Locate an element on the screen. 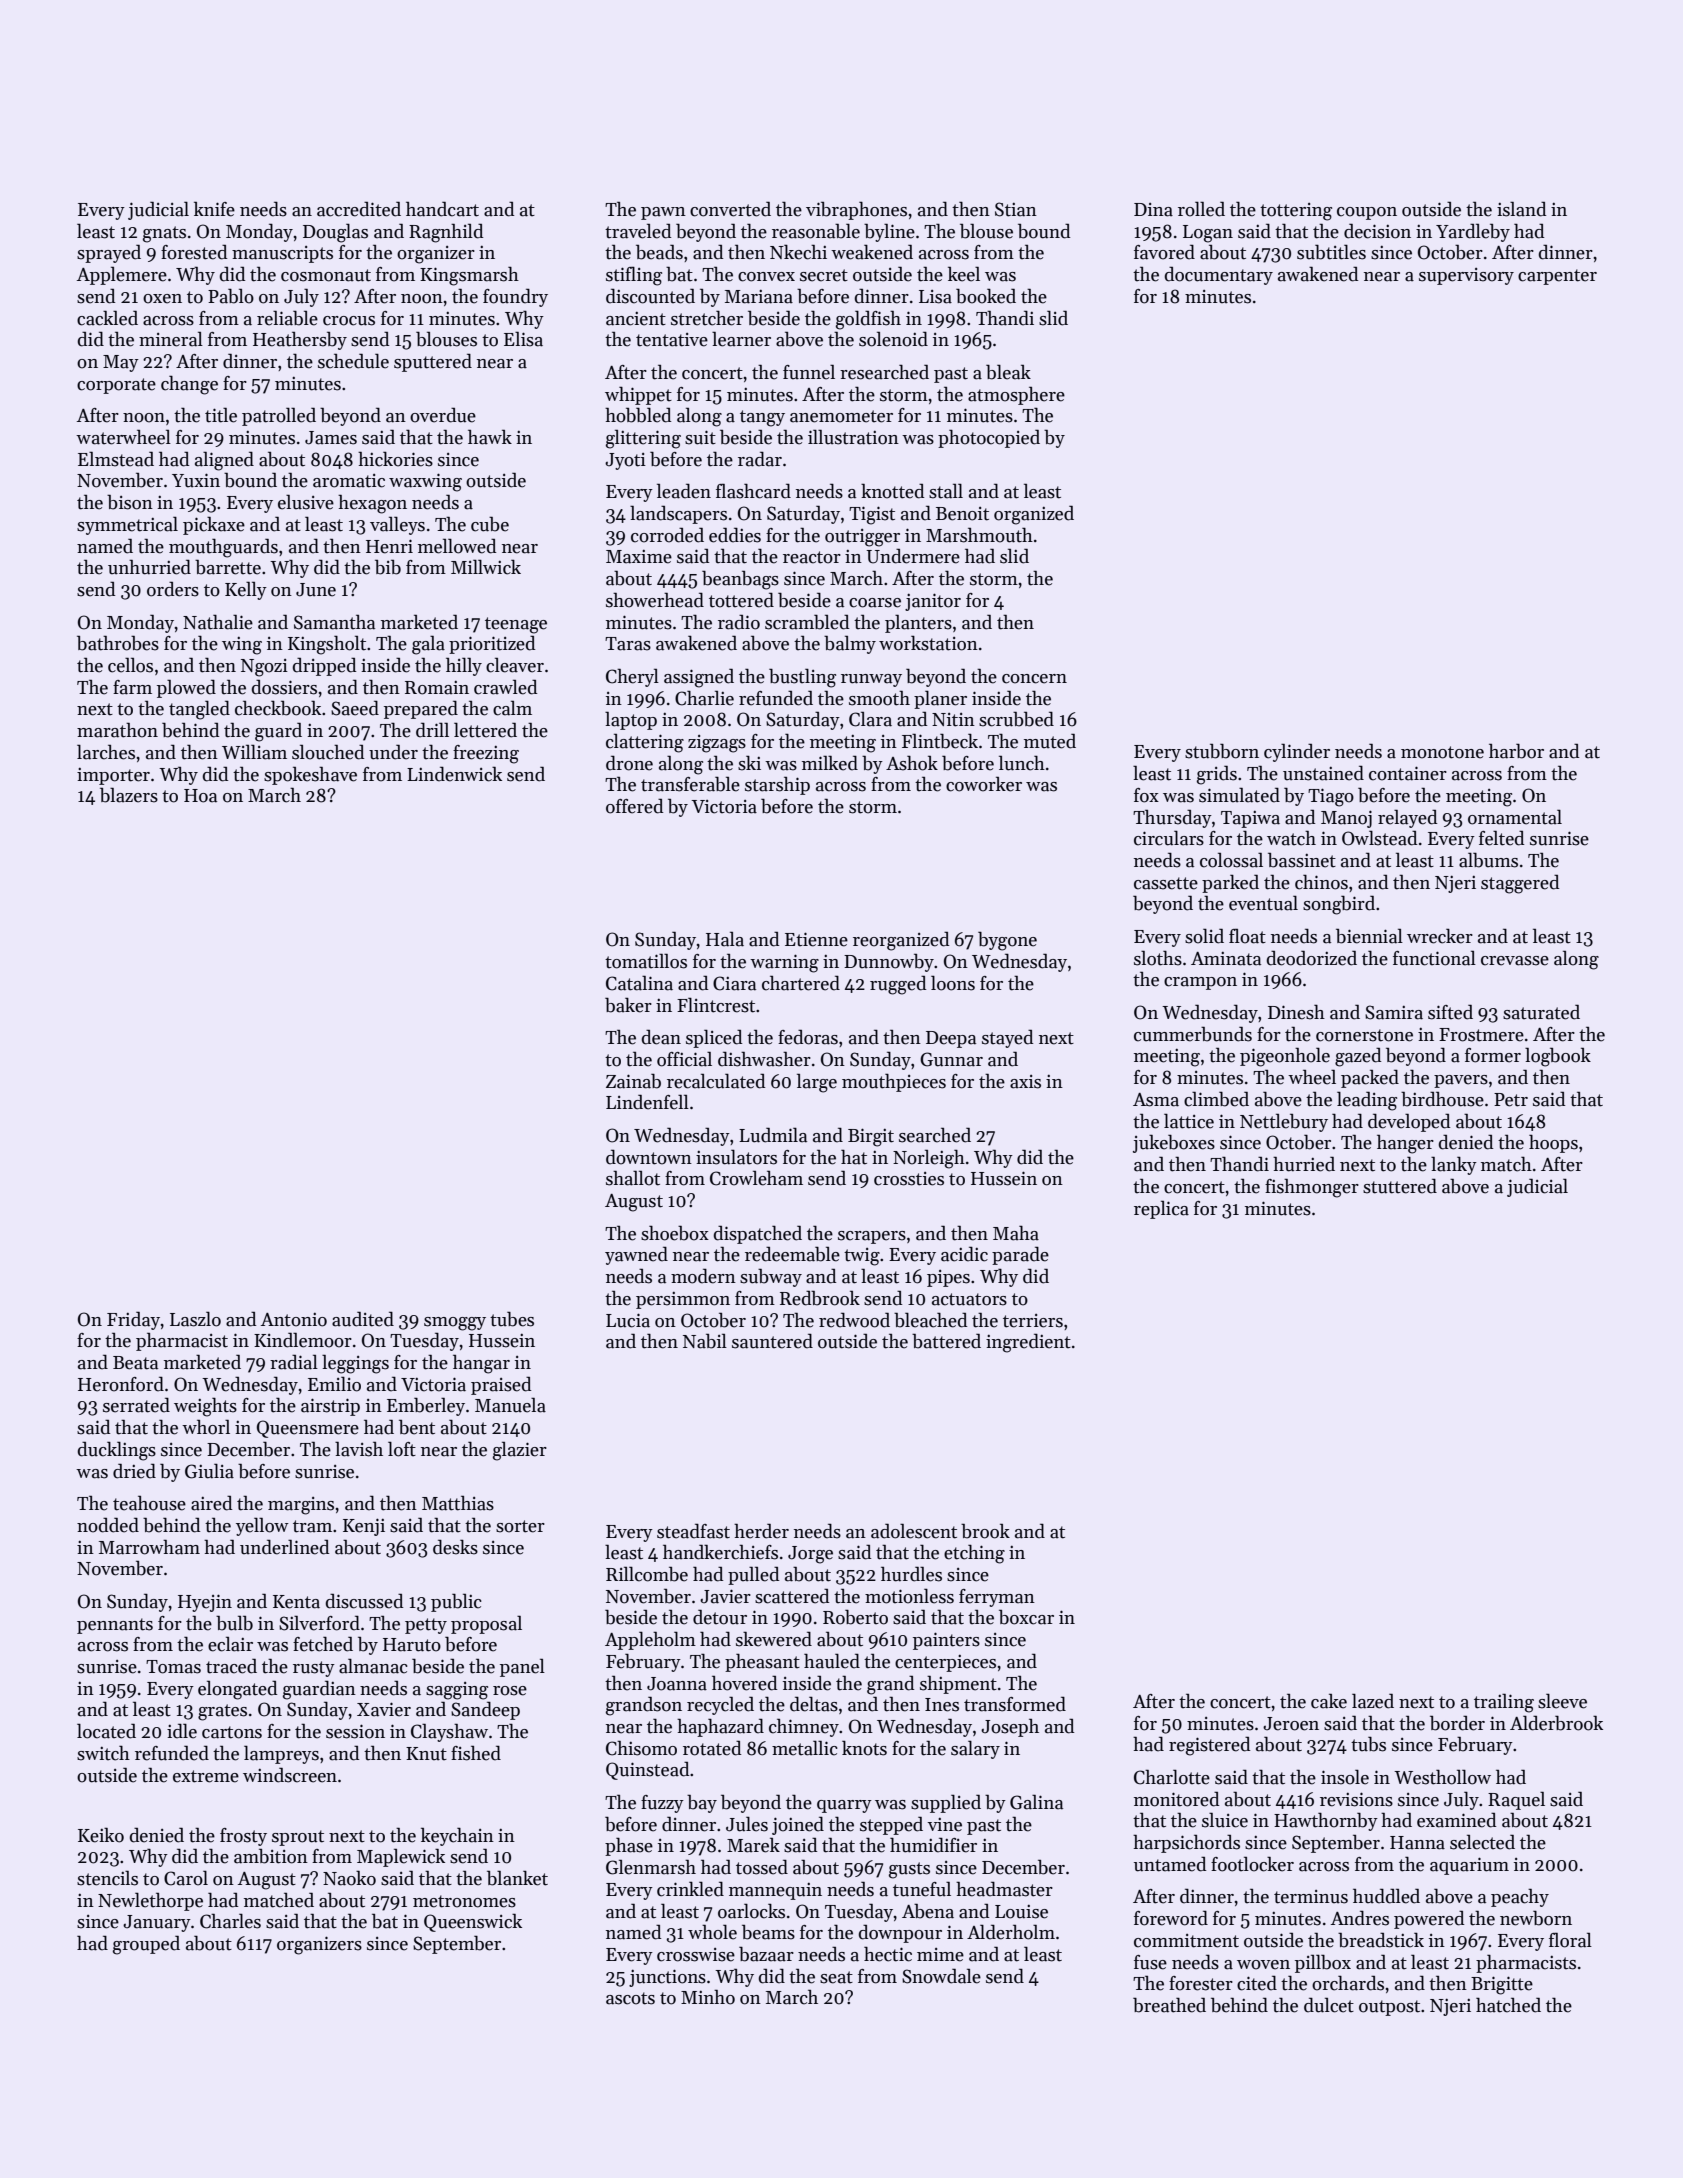  farm is located at coordinates (132, 687).
